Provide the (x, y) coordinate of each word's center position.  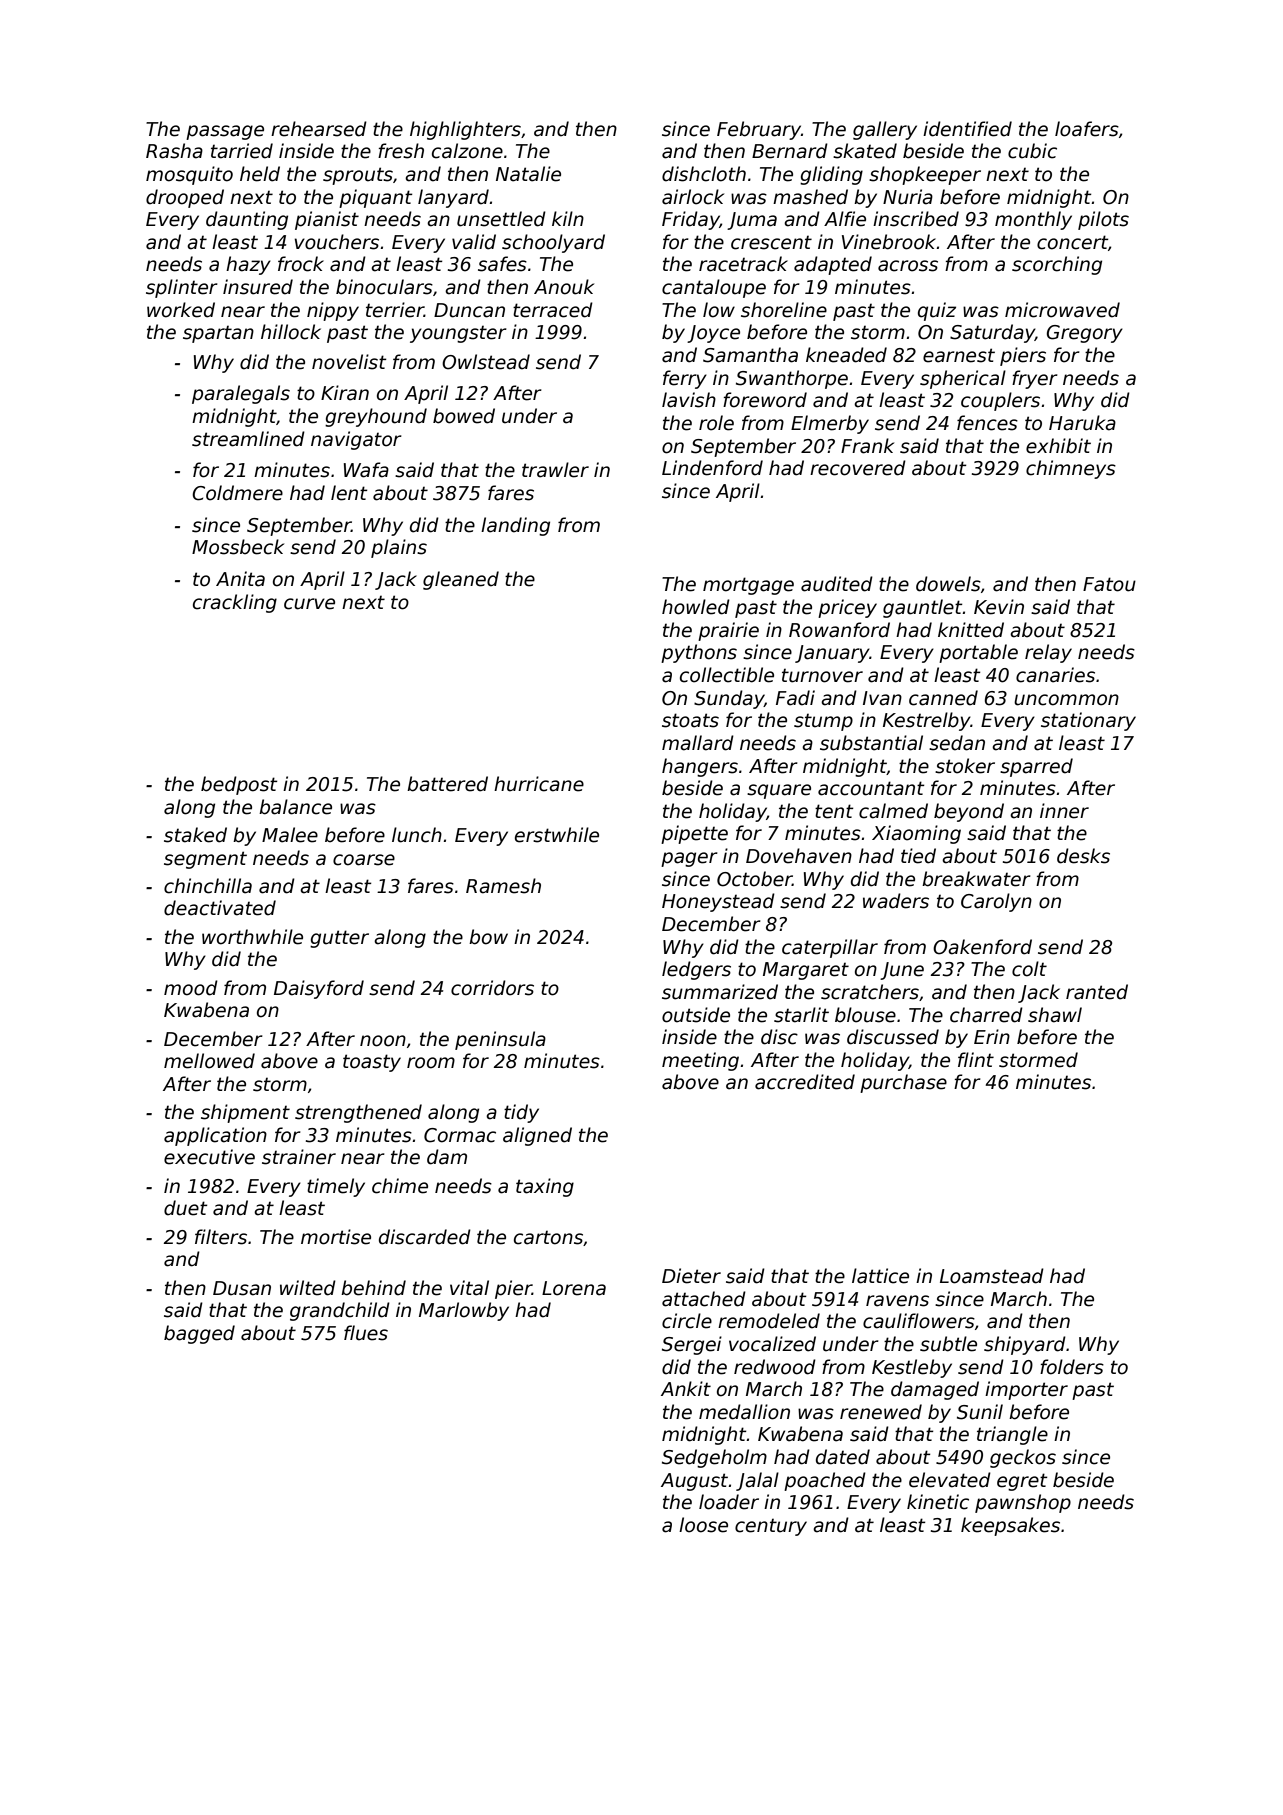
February (759, 130)
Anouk (564, 287)
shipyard (1025, 1345)
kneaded (846, 355)
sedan (957, 743)
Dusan (242, 1288)
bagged (199, 1334)
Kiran (345, 393)
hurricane (539, 784)
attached (704, 1299)
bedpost (239, 785)
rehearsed (319, 129)
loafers (1087, 129)
